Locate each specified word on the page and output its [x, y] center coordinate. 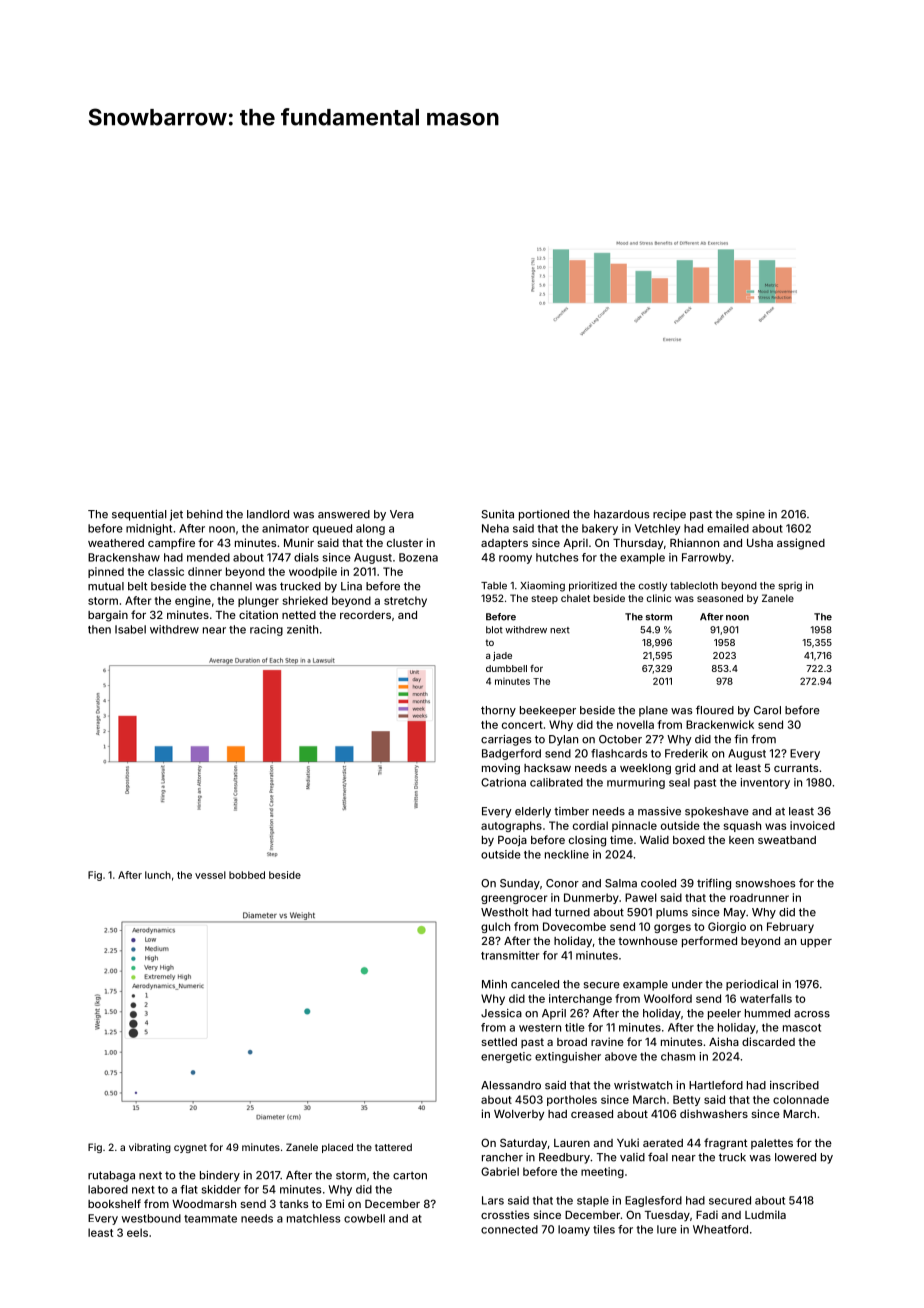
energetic [506, 1057]
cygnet [190, 1148]
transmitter [510, 955]
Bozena [418, 557]
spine [750, 515]
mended [208, 557]
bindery [220, 1176]
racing [266, 630]
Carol [767, 710]
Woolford [668, 998]
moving [501, 769]
